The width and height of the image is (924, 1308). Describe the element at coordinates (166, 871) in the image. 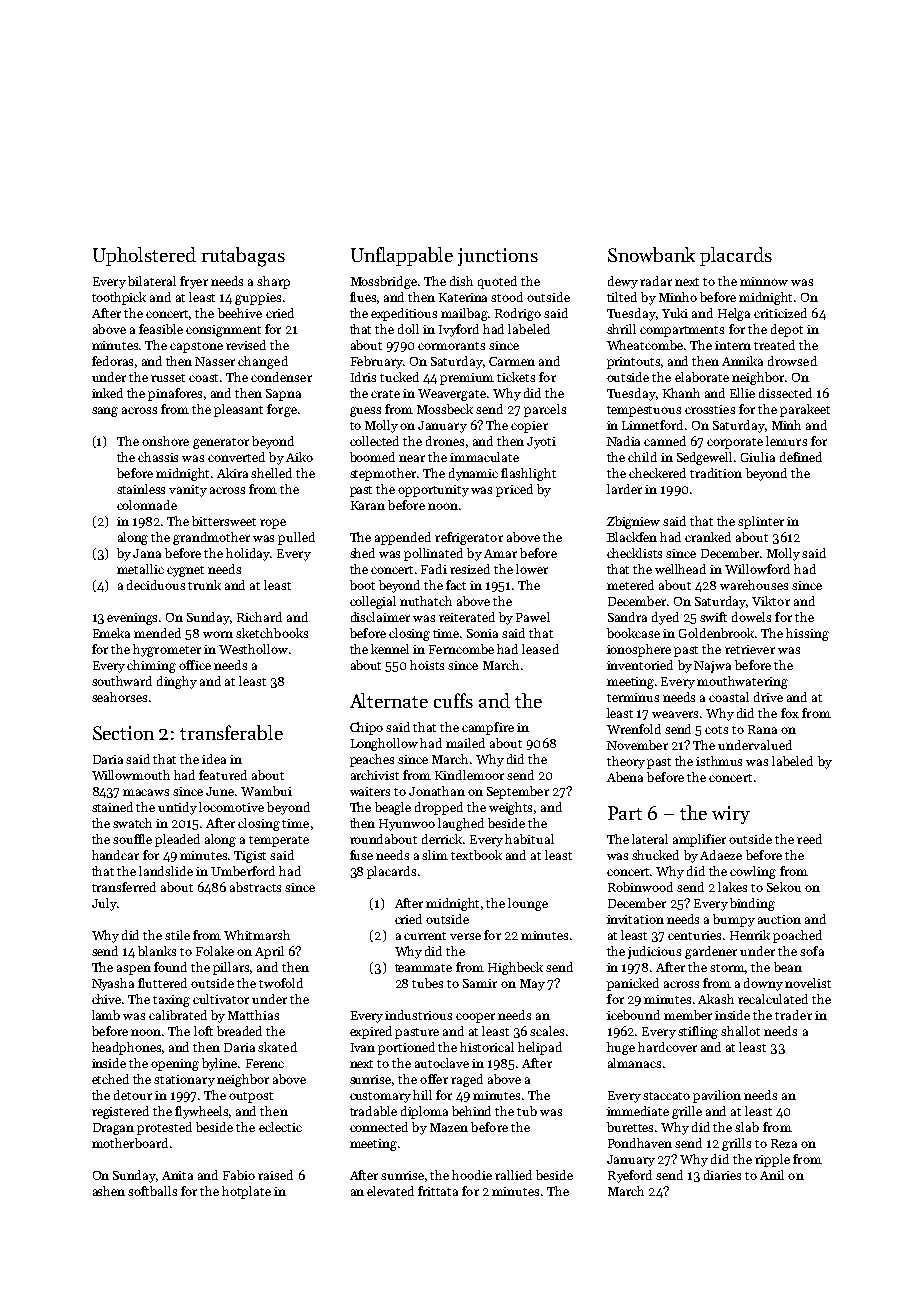

I see `landslide` at that location.
